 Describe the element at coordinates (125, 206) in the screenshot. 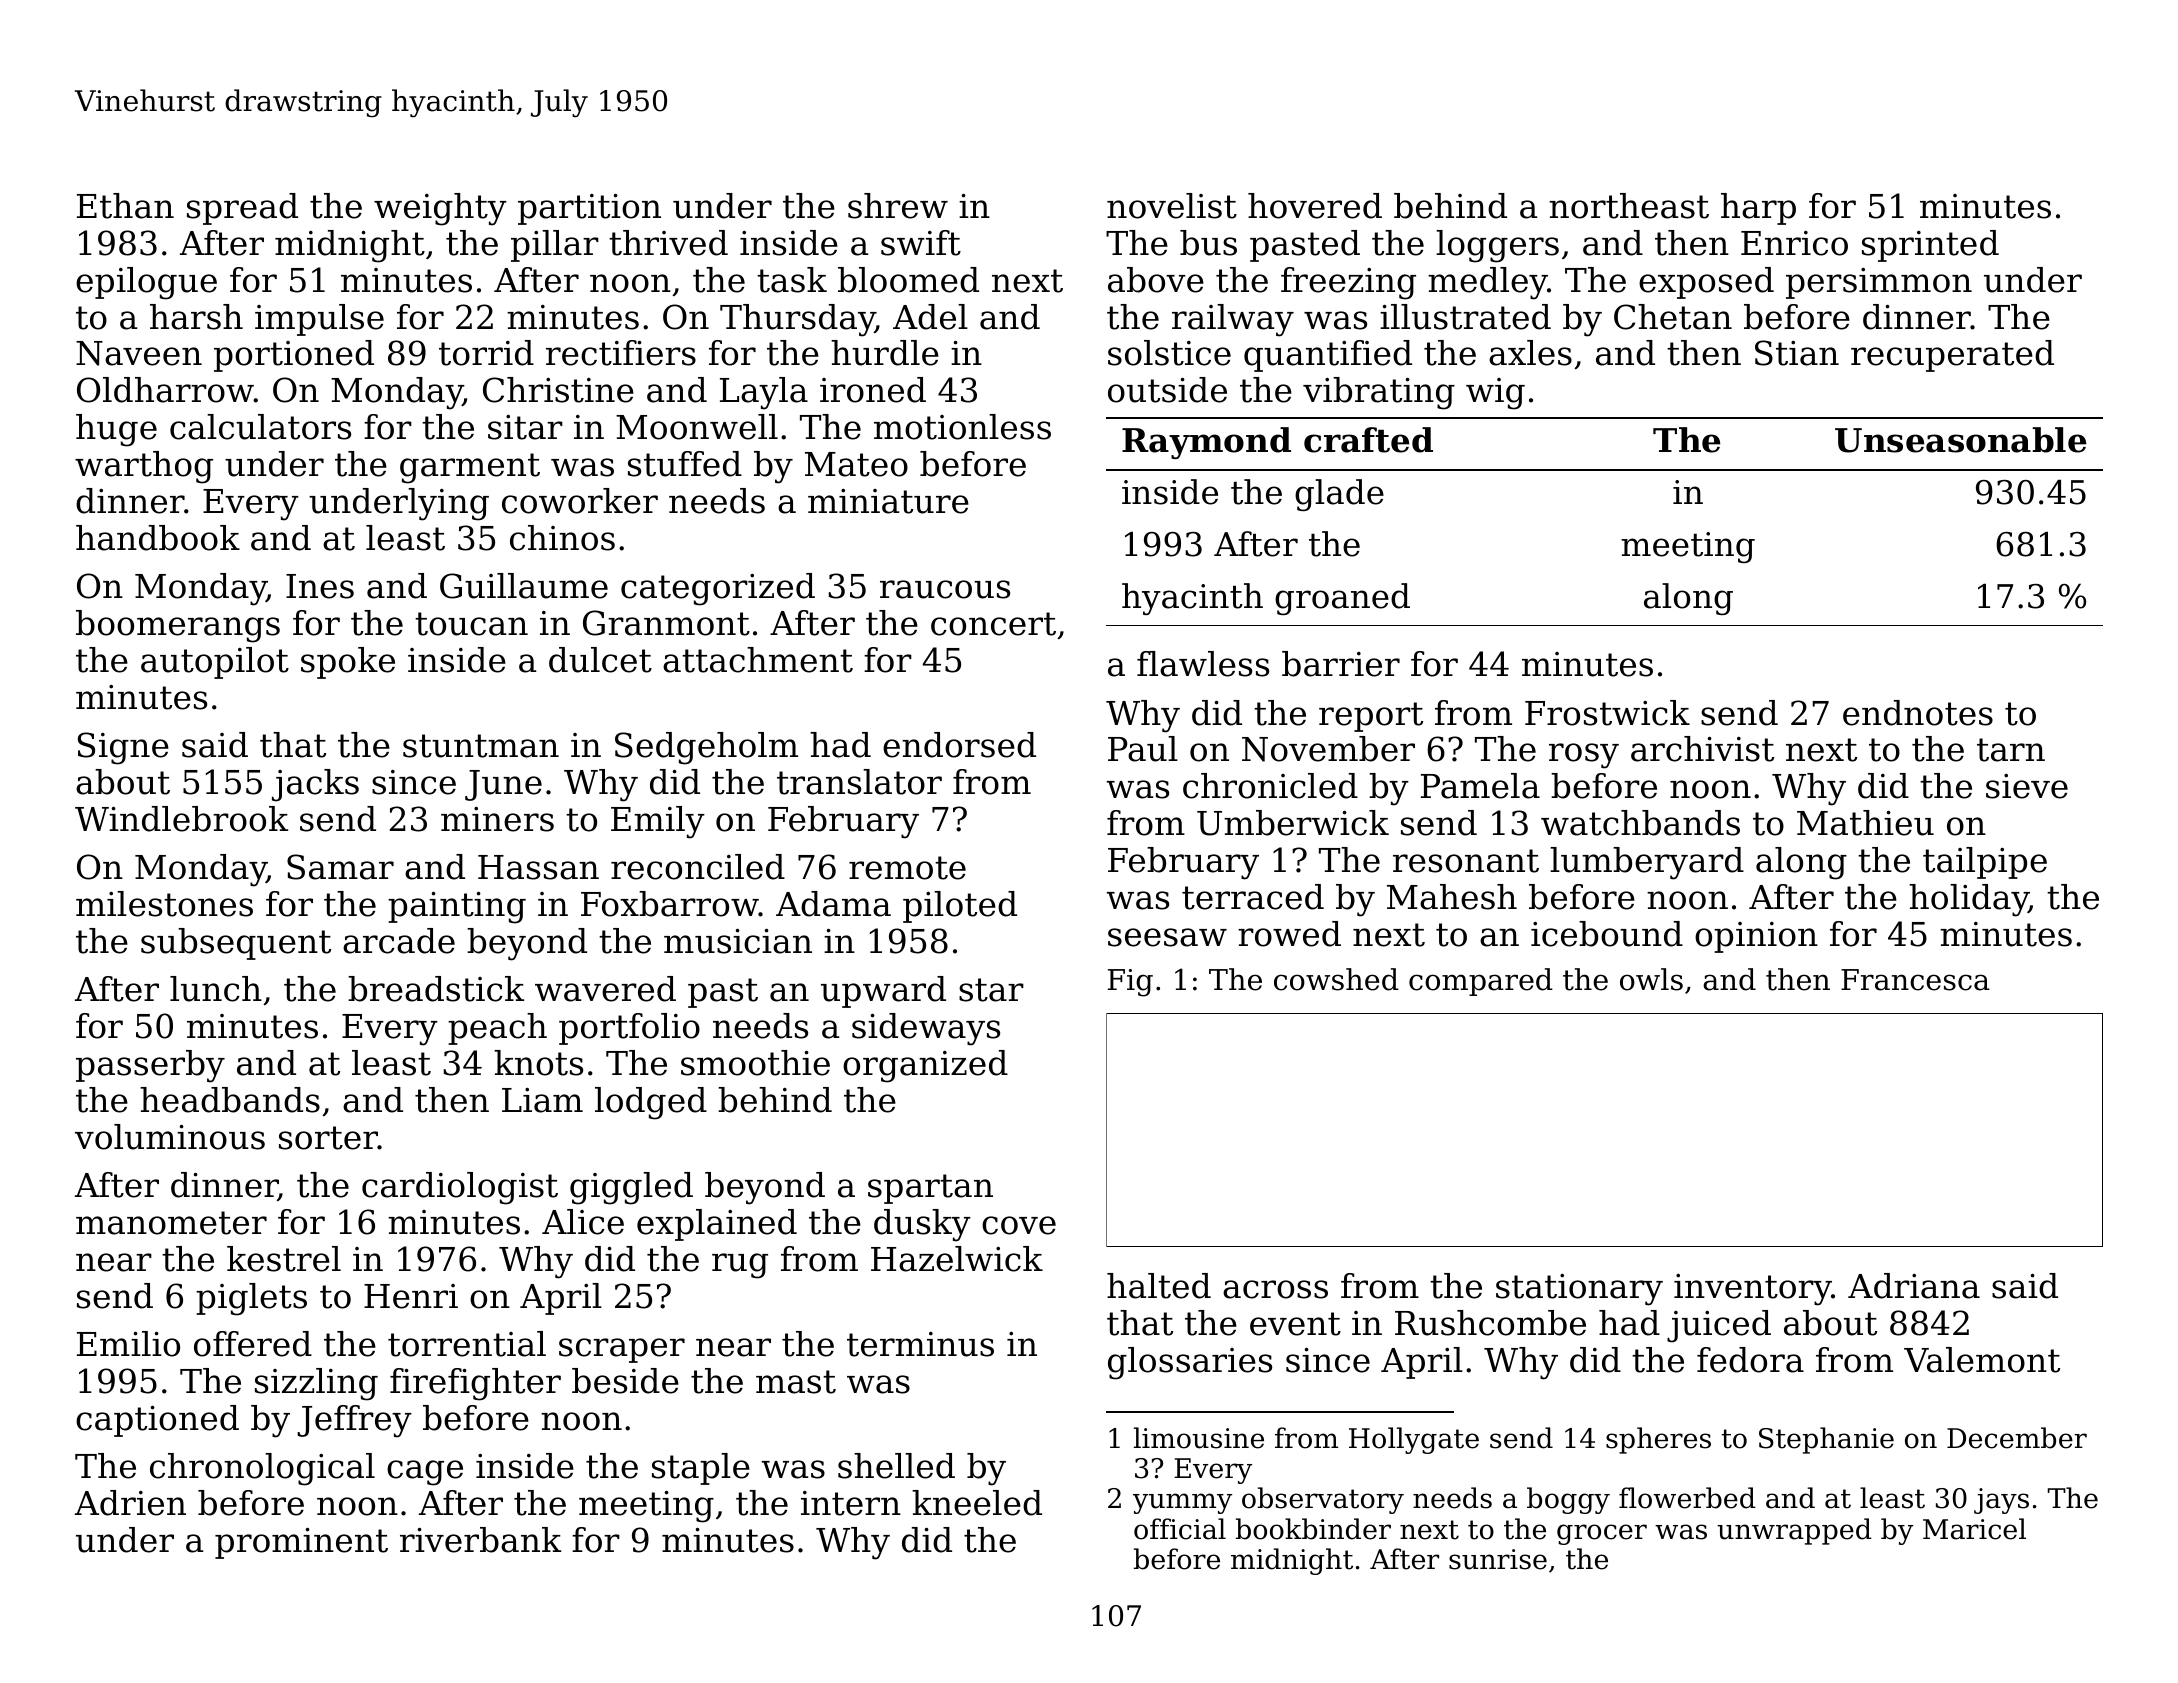

I see `Ethan` at that location.
